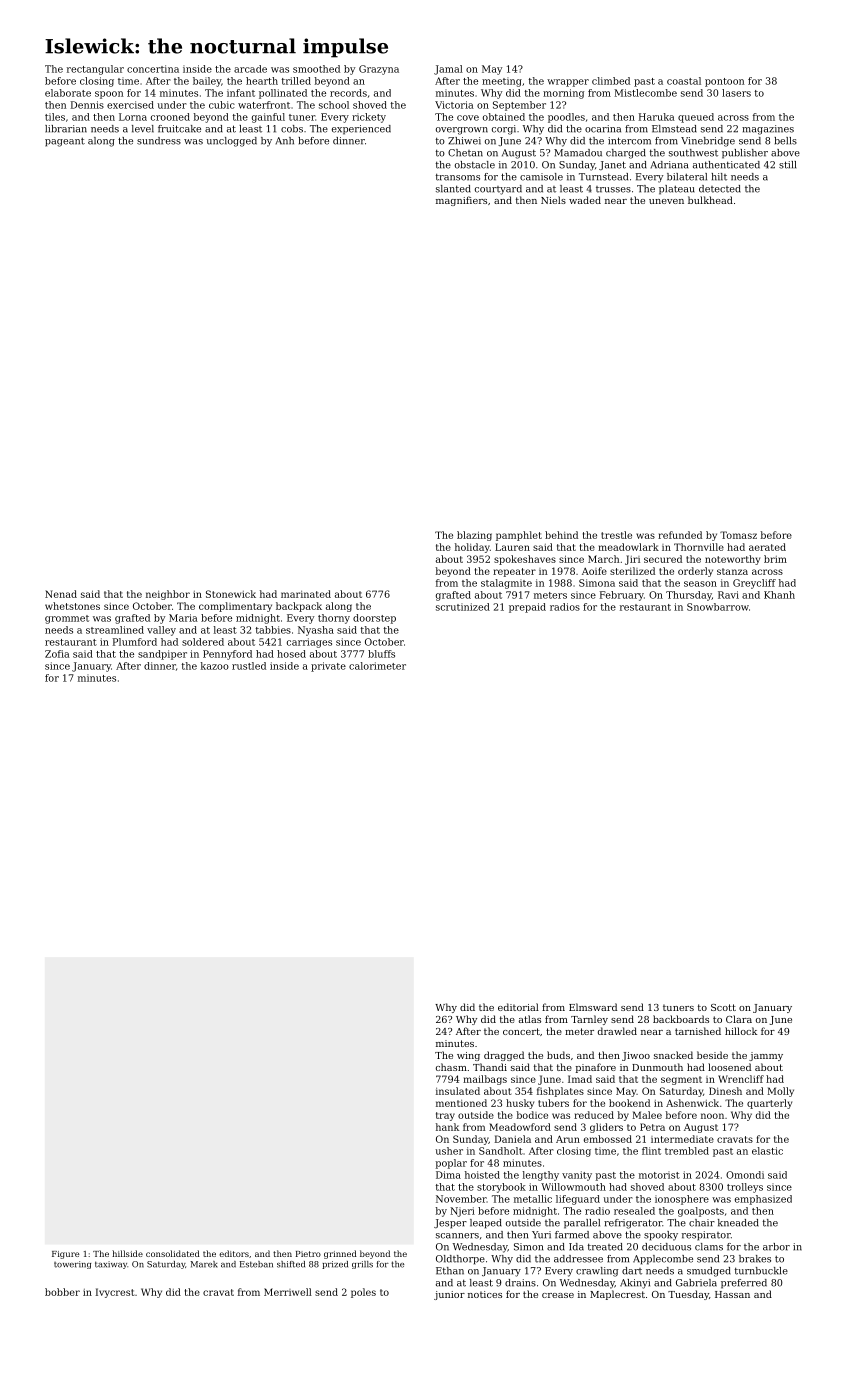  I want to click on blazing, so click(474, 536).
